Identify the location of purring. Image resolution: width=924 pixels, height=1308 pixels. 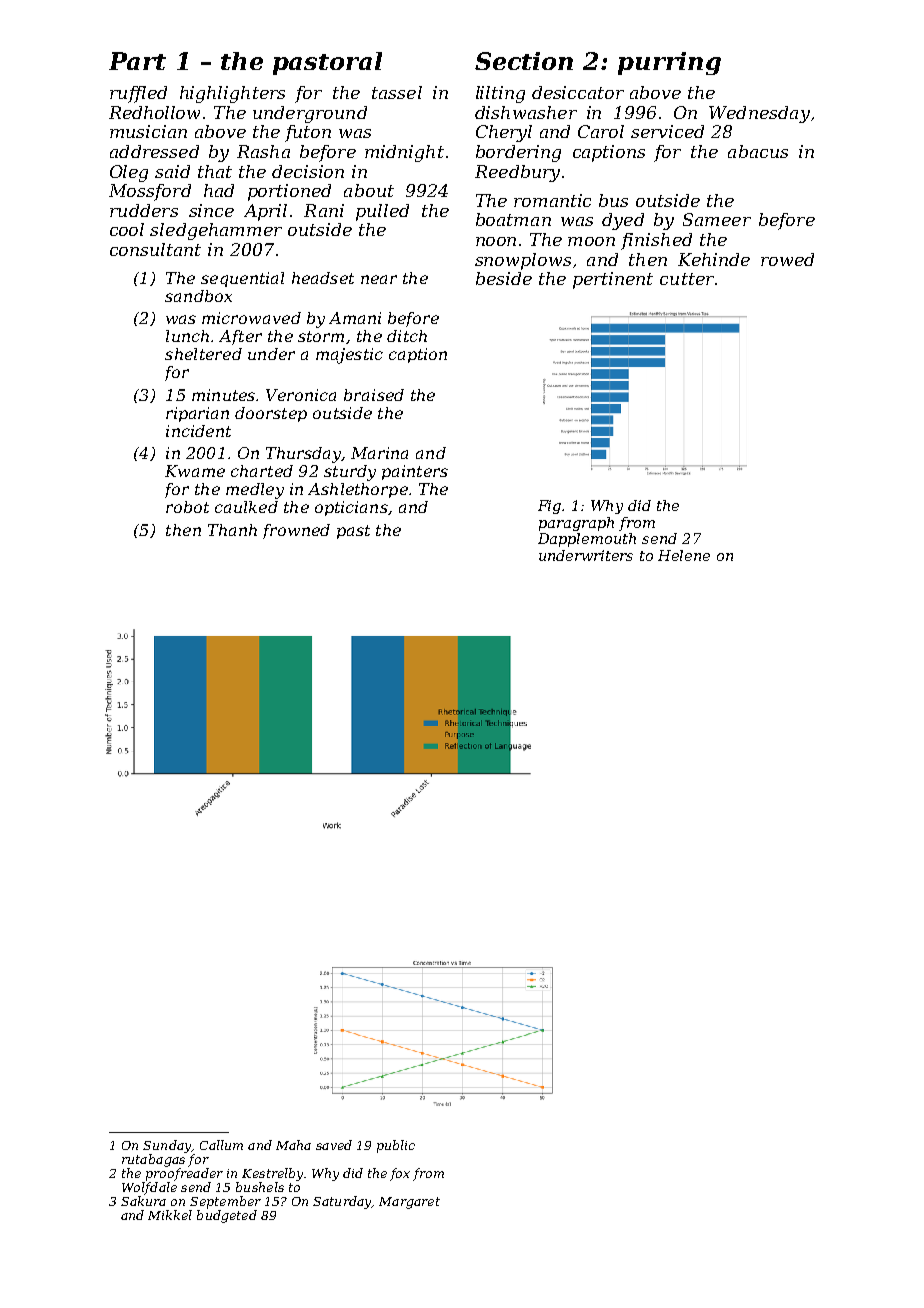
(669, 63).
